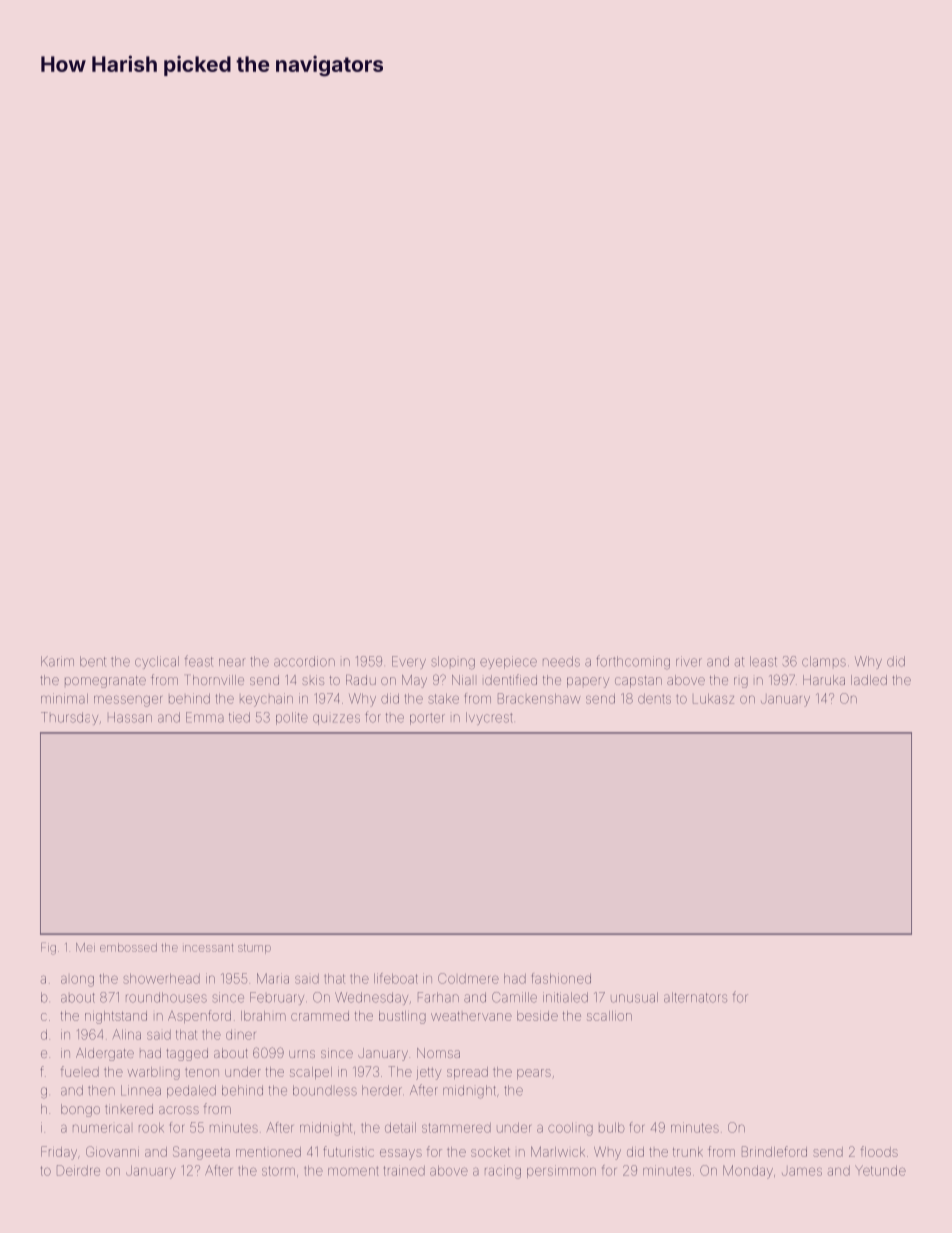 The width and height of the document is (952, 1233). What do you see at coordinates (695, 997) in the document?
I see `alternators` at bounding box center [695, 997].
